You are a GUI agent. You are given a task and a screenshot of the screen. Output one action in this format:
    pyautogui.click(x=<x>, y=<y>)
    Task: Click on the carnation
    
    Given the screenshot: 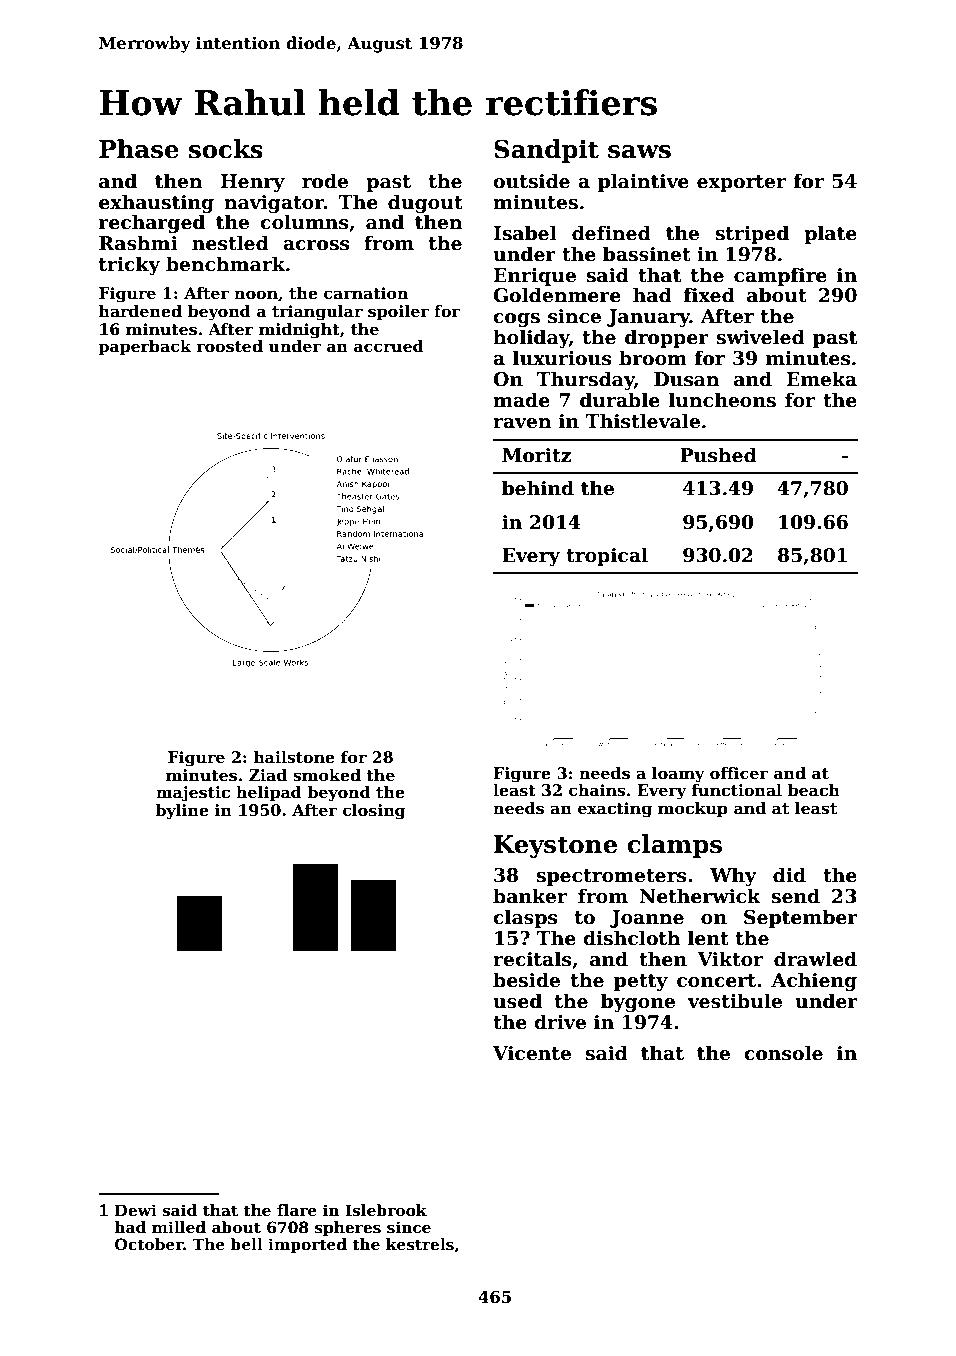 What is the action you would take?
    pyautogui.click(x=366, y=293)
